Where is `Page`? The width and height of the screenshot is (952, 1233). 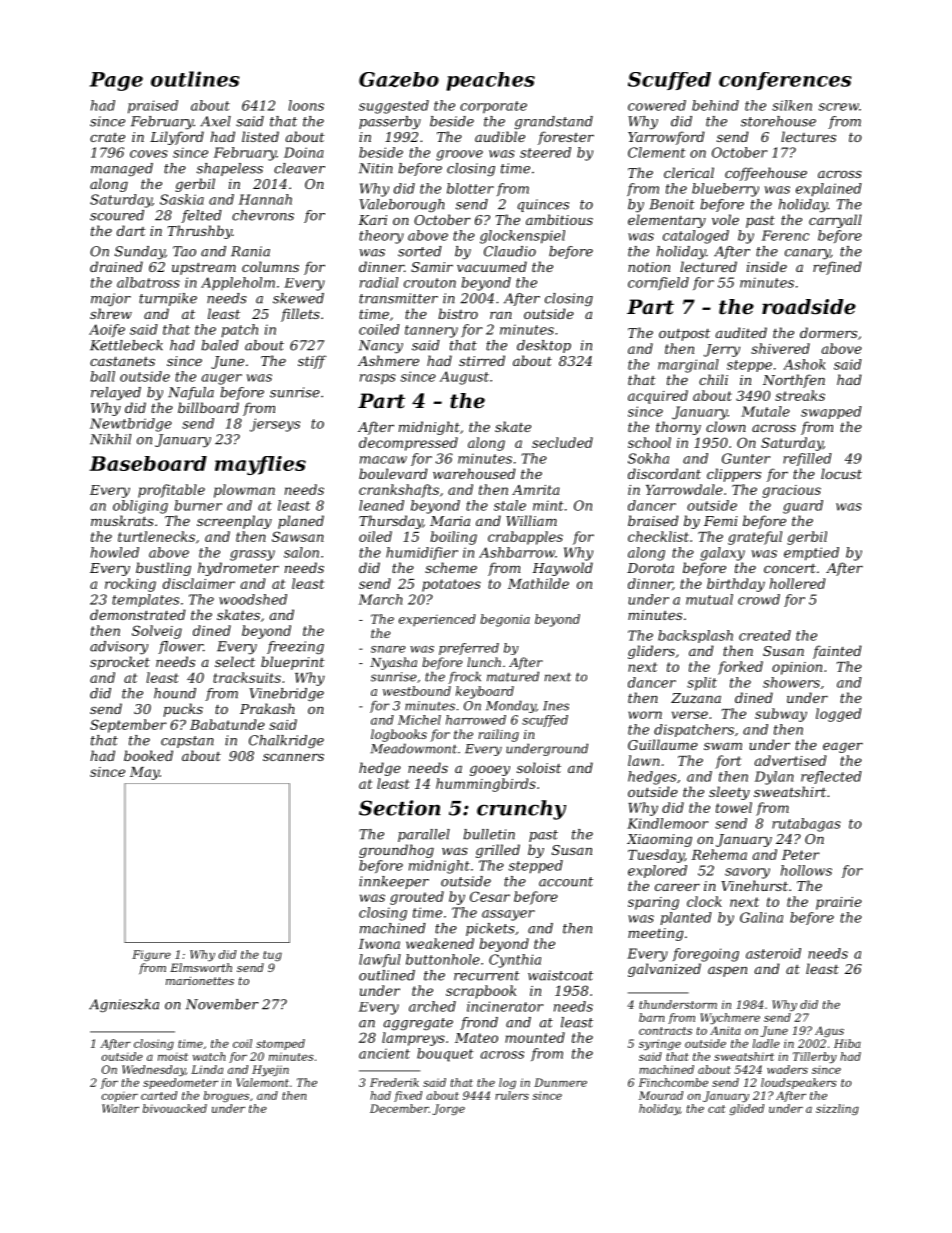
Page is located at coordinates (116, 81).
